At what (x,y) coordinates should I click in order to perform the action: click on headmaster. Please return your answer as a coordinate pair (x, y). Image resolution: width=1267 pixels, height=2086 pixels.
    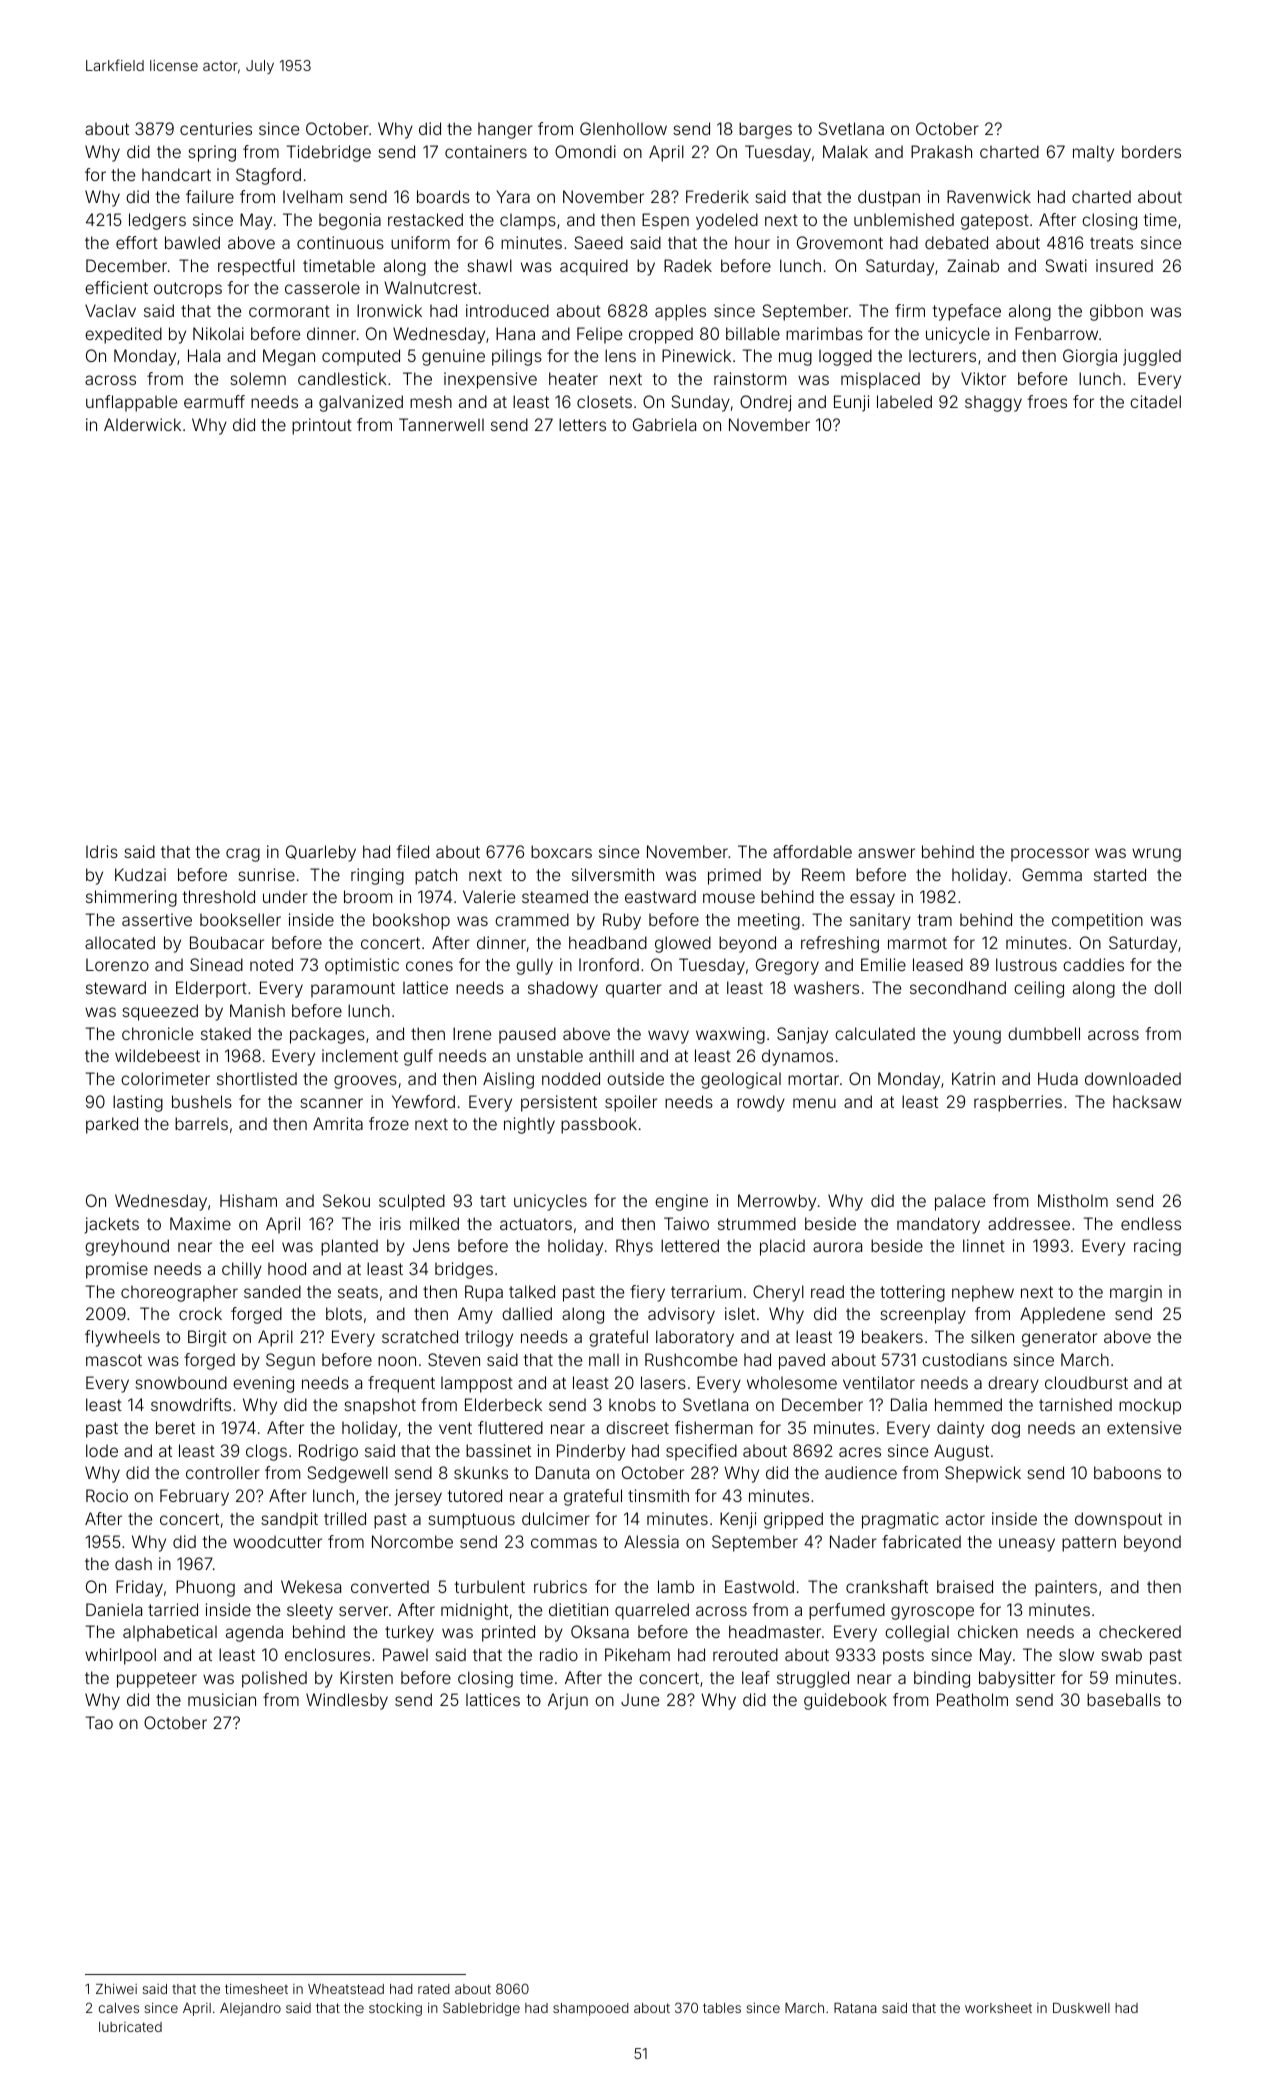
    Looking at the image, I should click on (775, 1631).
